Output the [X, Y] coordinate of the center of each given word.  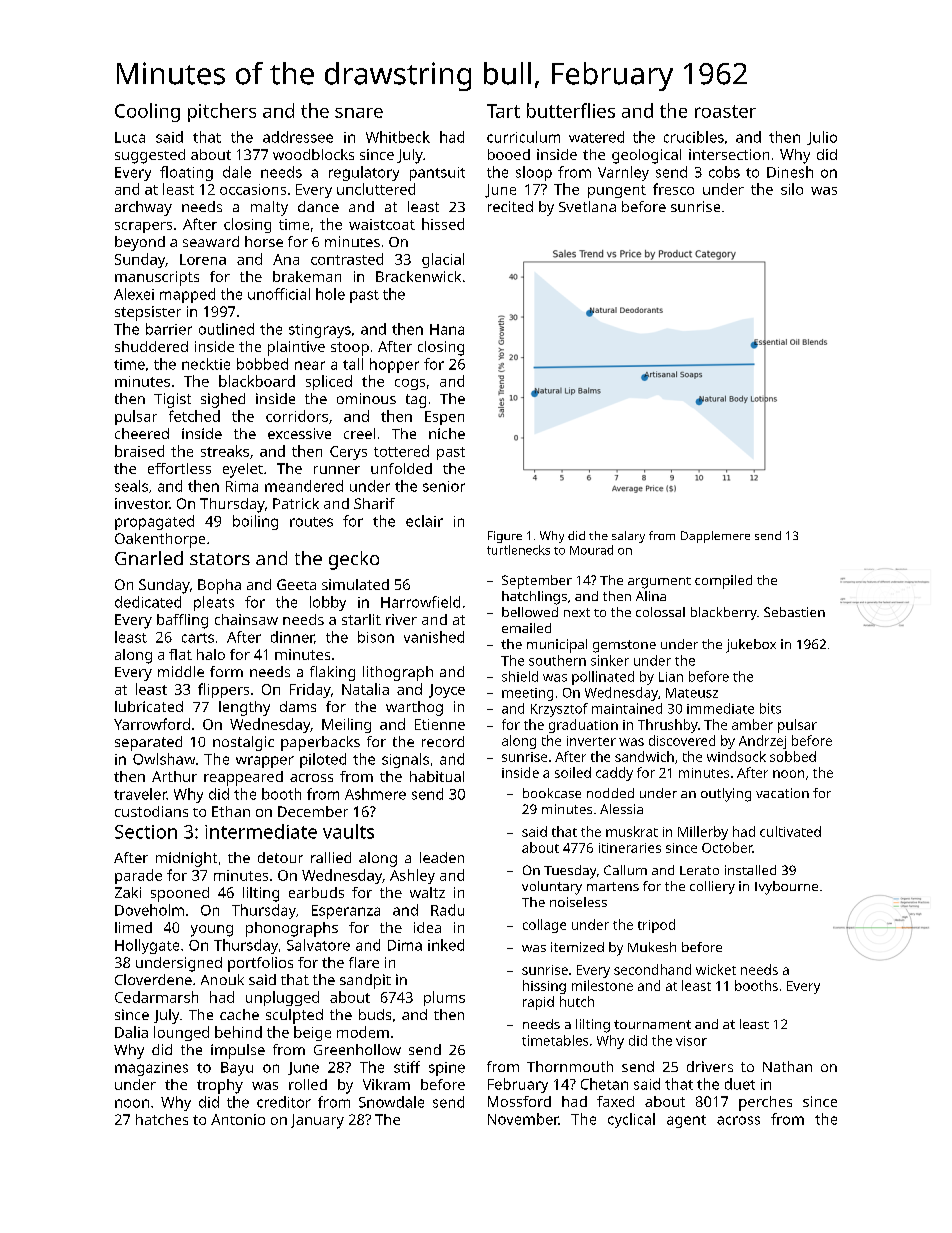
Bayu [237, 1069]
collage [544, 926]
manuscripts [157, 278]
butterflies [571, 110]
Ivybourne [786, 888]
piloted [323, 760]
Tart [503, 111]
